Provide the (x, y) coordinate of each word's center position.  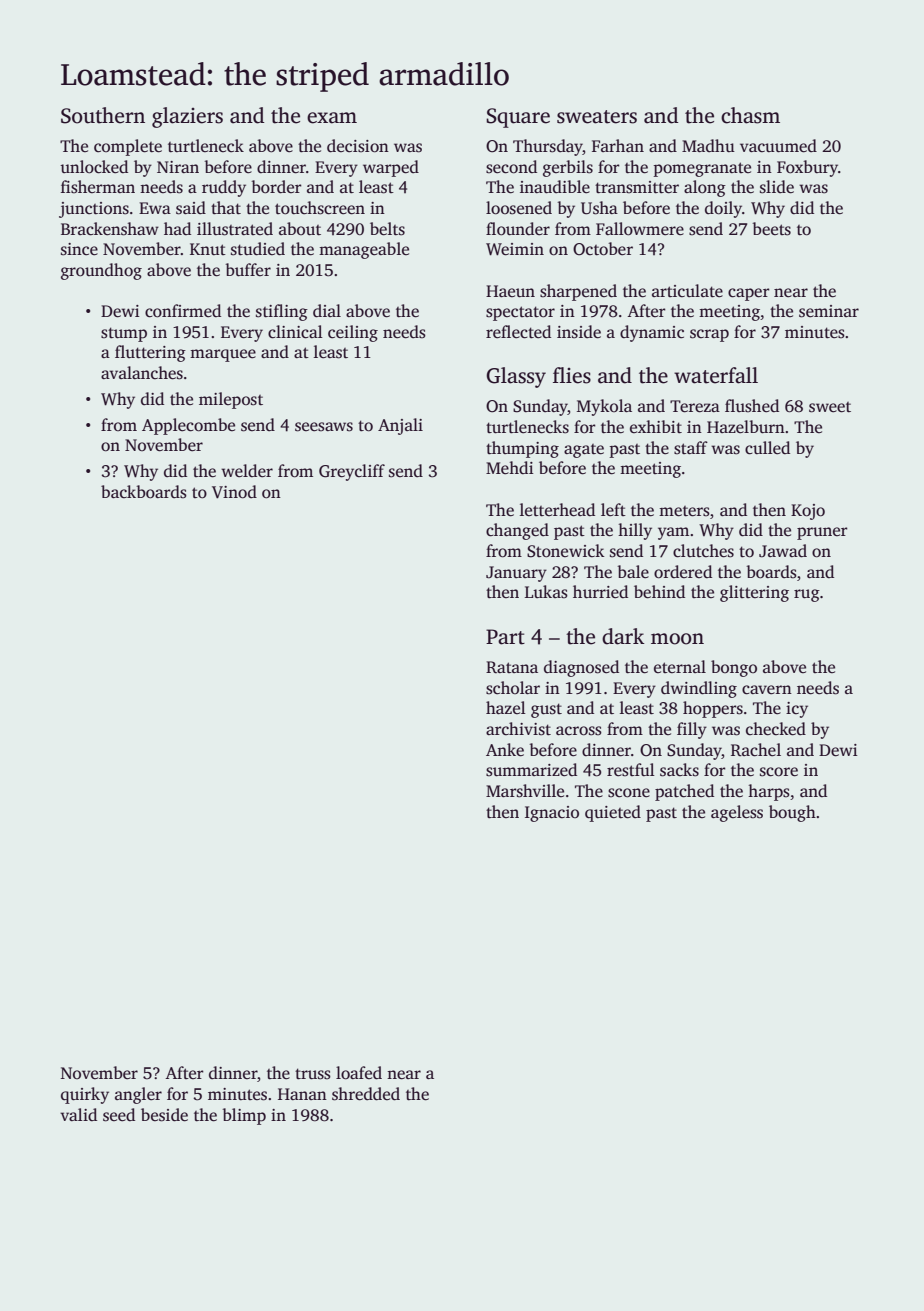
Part (505, 637)
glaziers (187, 117)
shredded (366, 1094)
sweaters (597, 117)
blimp (244, 1116)
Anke (505, 750)
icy (797, 710)
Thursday (548, 147)
